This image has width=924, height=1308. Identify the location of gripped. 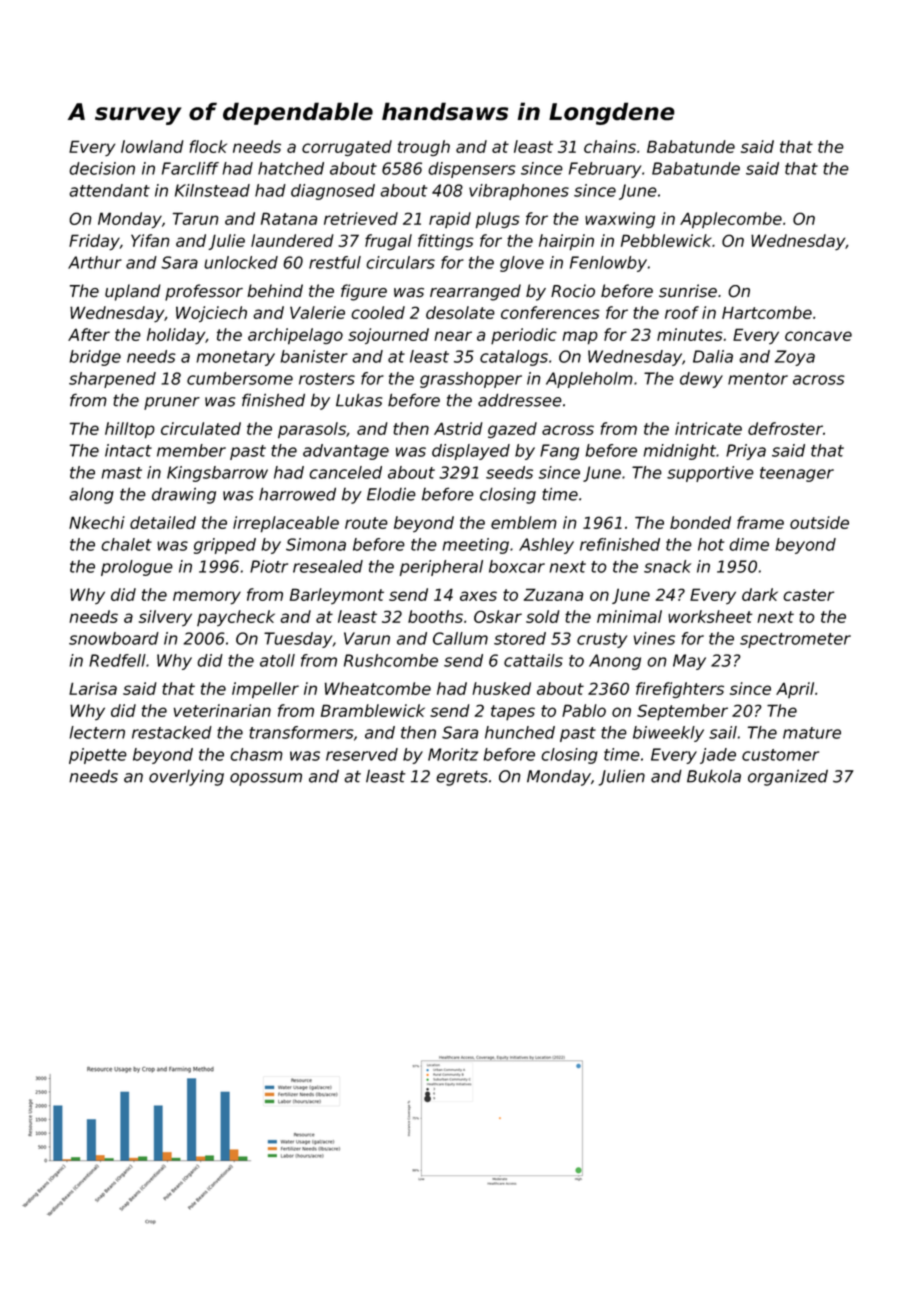
(225, 546).
